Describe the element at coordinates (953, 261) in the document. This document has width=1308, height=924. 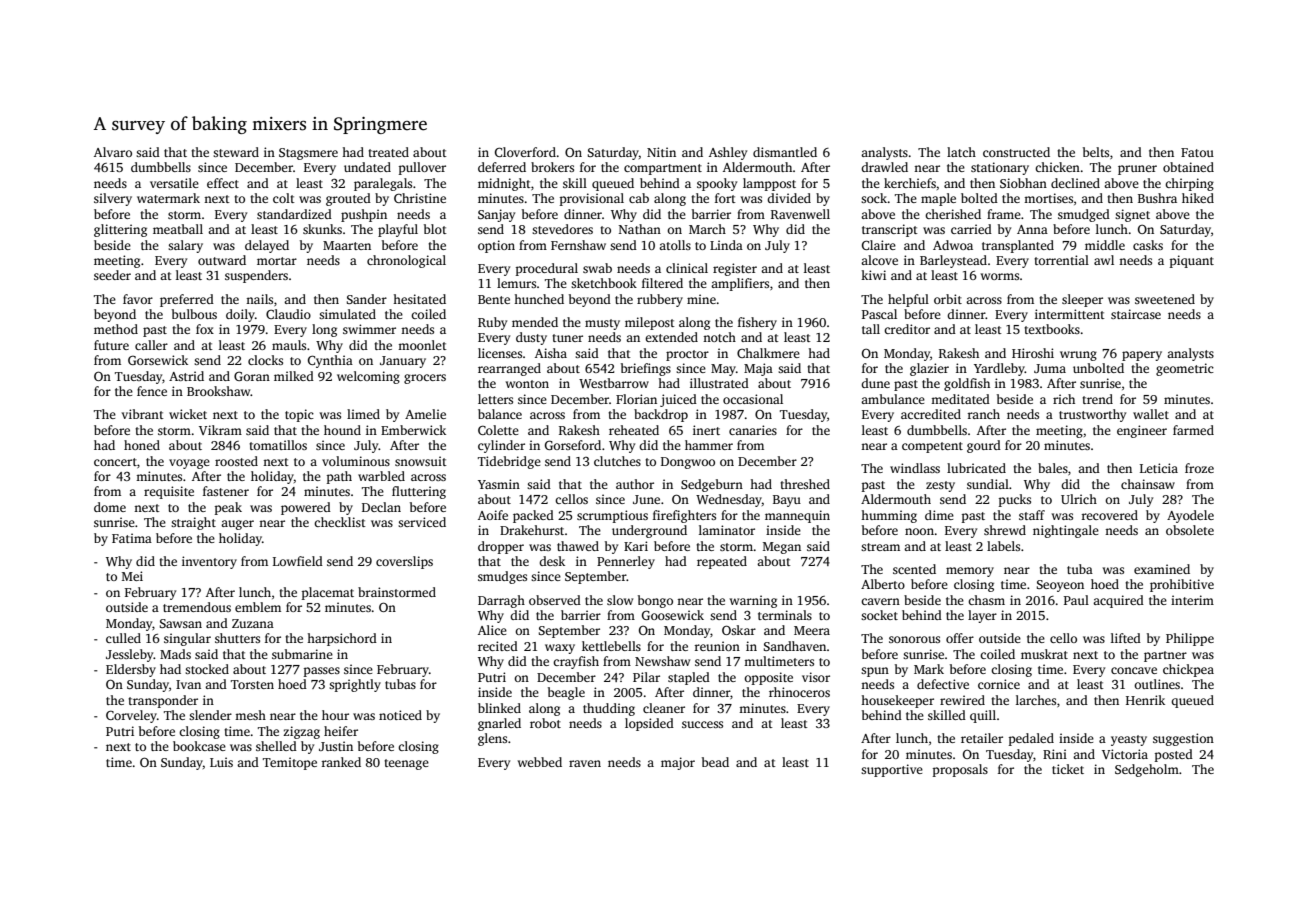
I see `Barleystead` at that location.
